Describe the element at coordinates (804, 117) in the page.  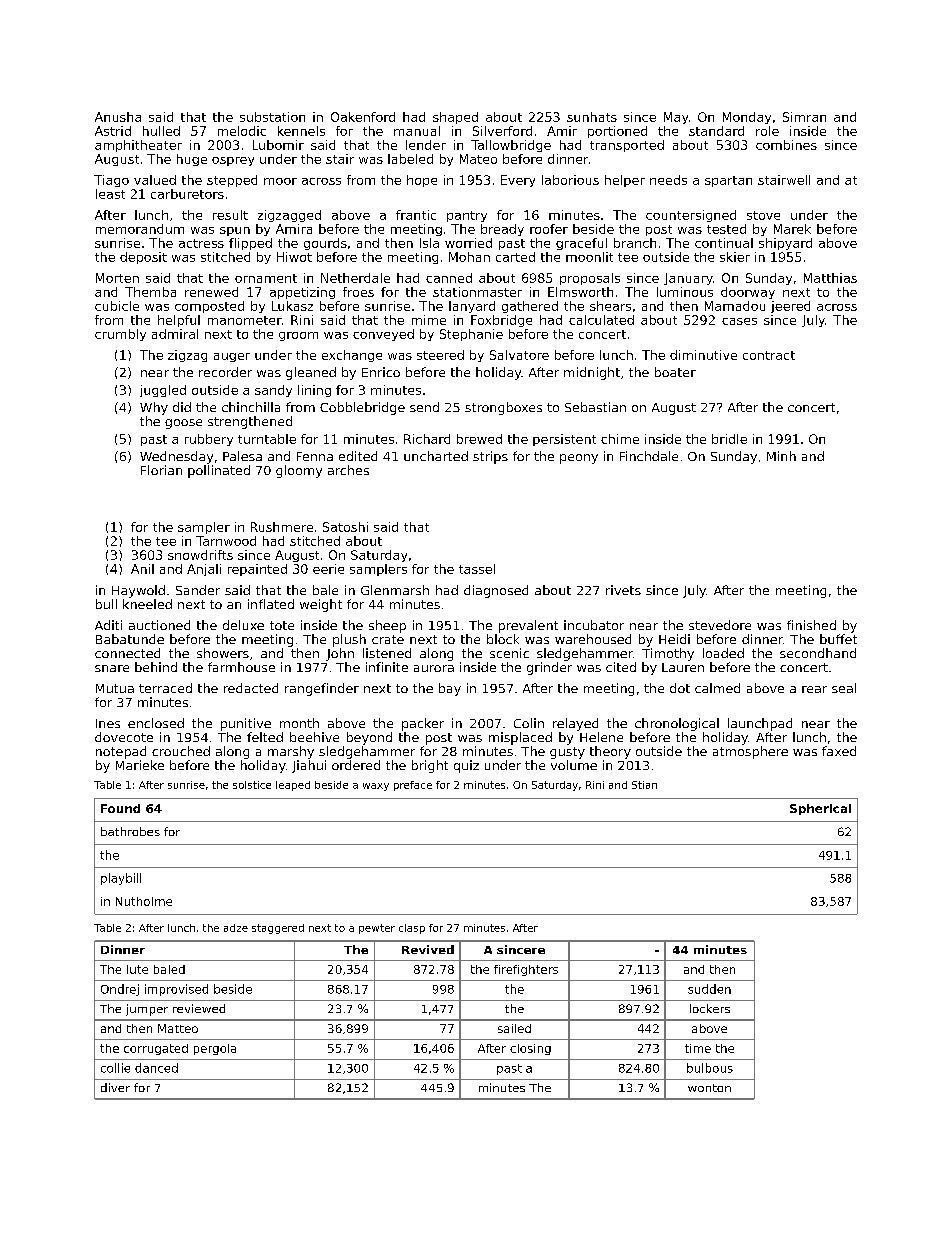
I see `Simran` at that location.
